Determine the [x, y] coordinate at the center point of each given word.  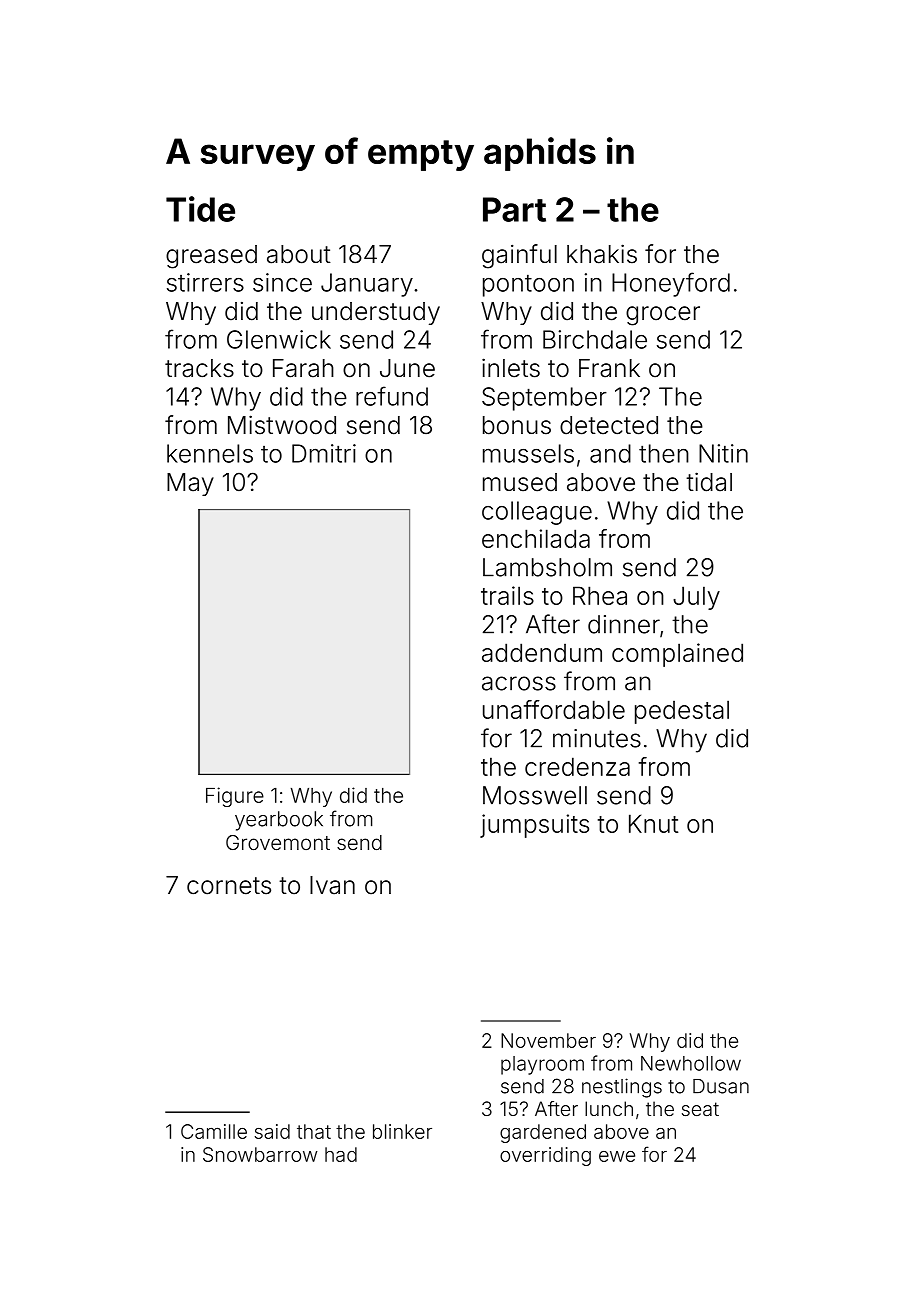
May [190, 484]
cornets [229, 886]
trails [507, 595]
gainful [519, 256]
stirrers [205, 282]
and [610, 453]
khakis [602, 254]
